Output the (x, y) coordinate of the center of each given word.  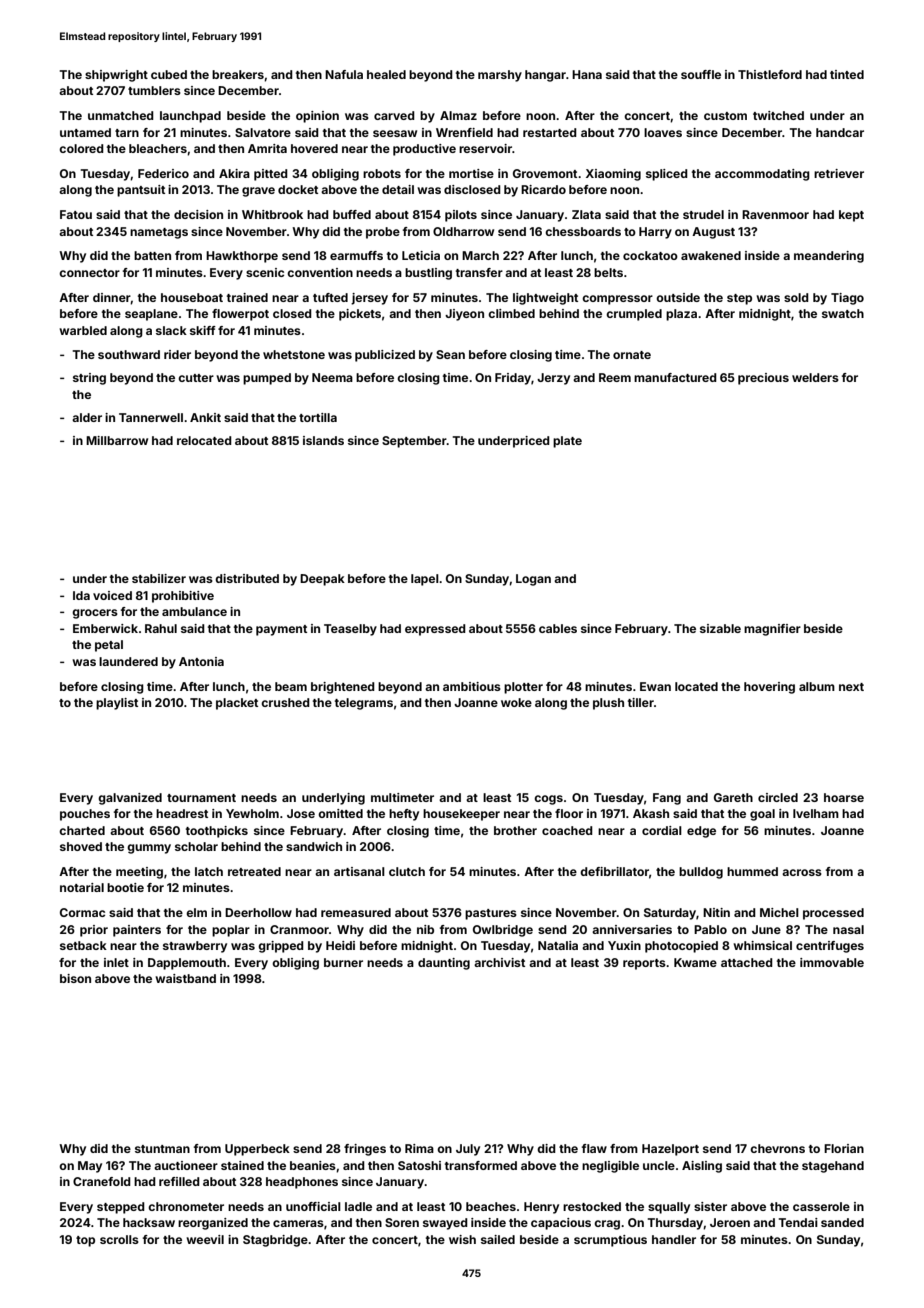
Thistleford (770, 74)
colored (81, 148)
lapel (425, 580)
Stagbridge (275, 1241)
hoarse (844, 797)
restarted (550, 132)
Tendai (798, 1222)
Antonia (201, 661)
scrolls (119, 1239)
